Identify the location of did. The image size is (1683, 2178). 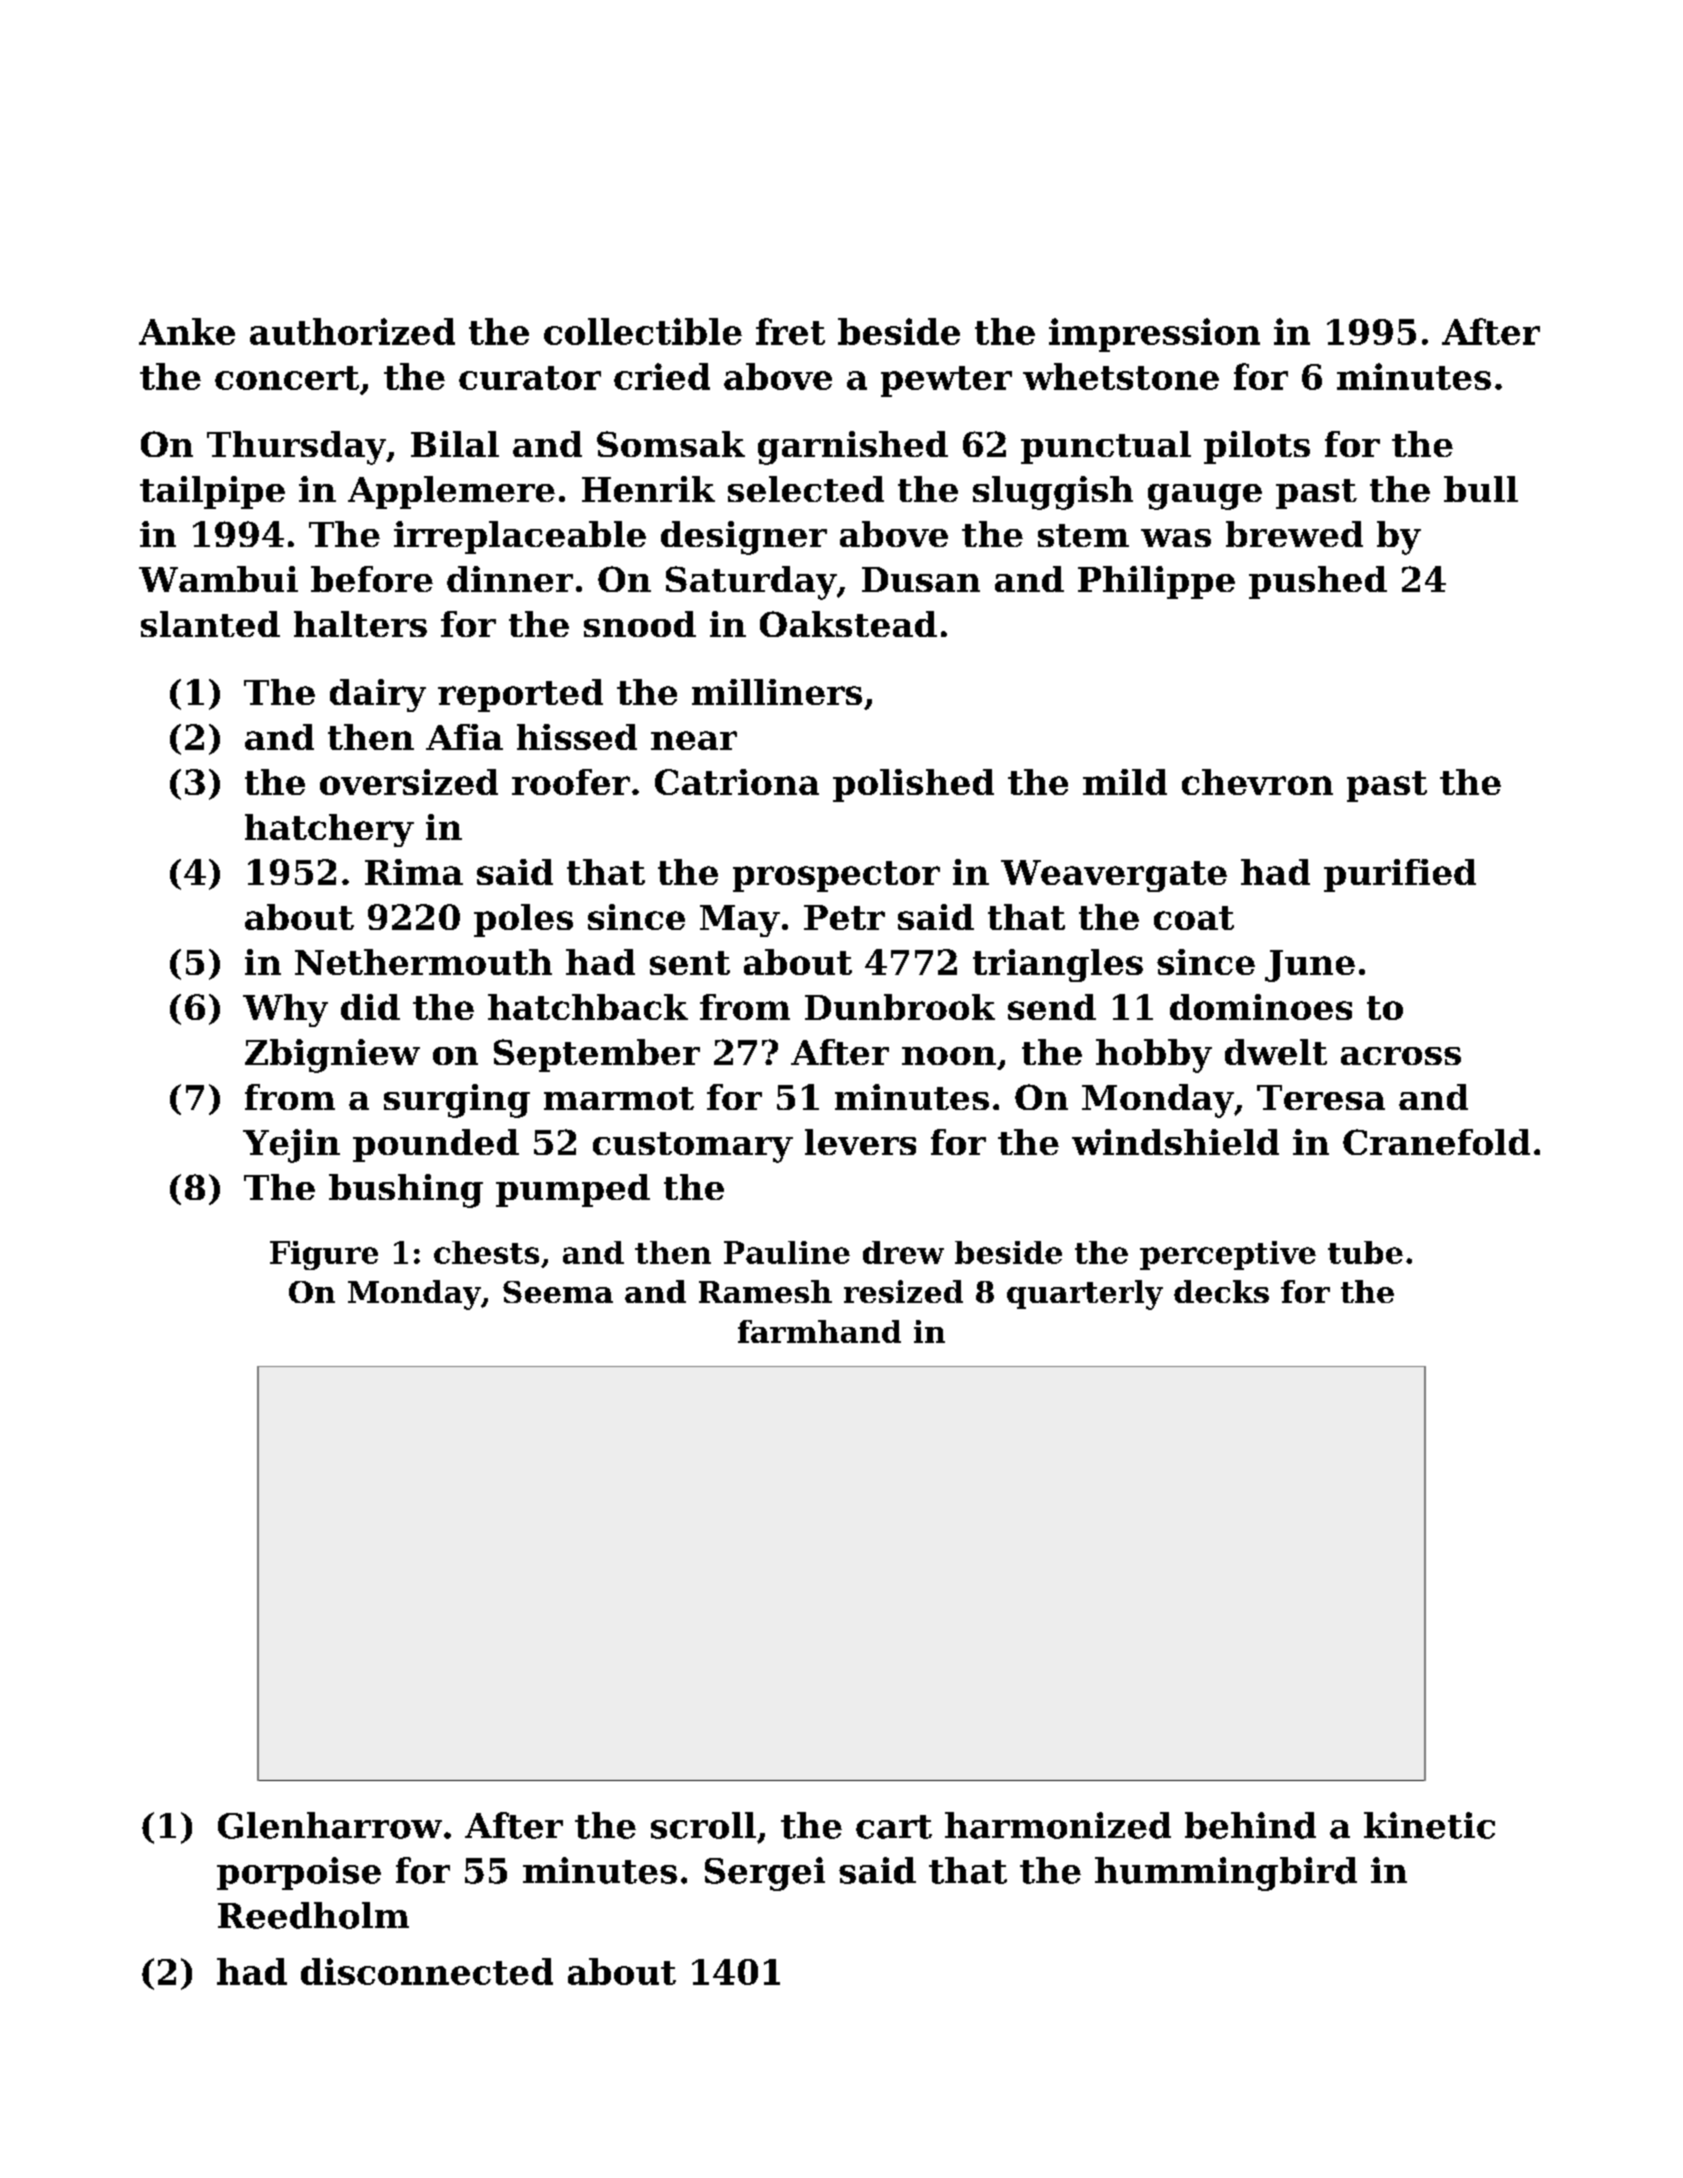
(370, 1007).
